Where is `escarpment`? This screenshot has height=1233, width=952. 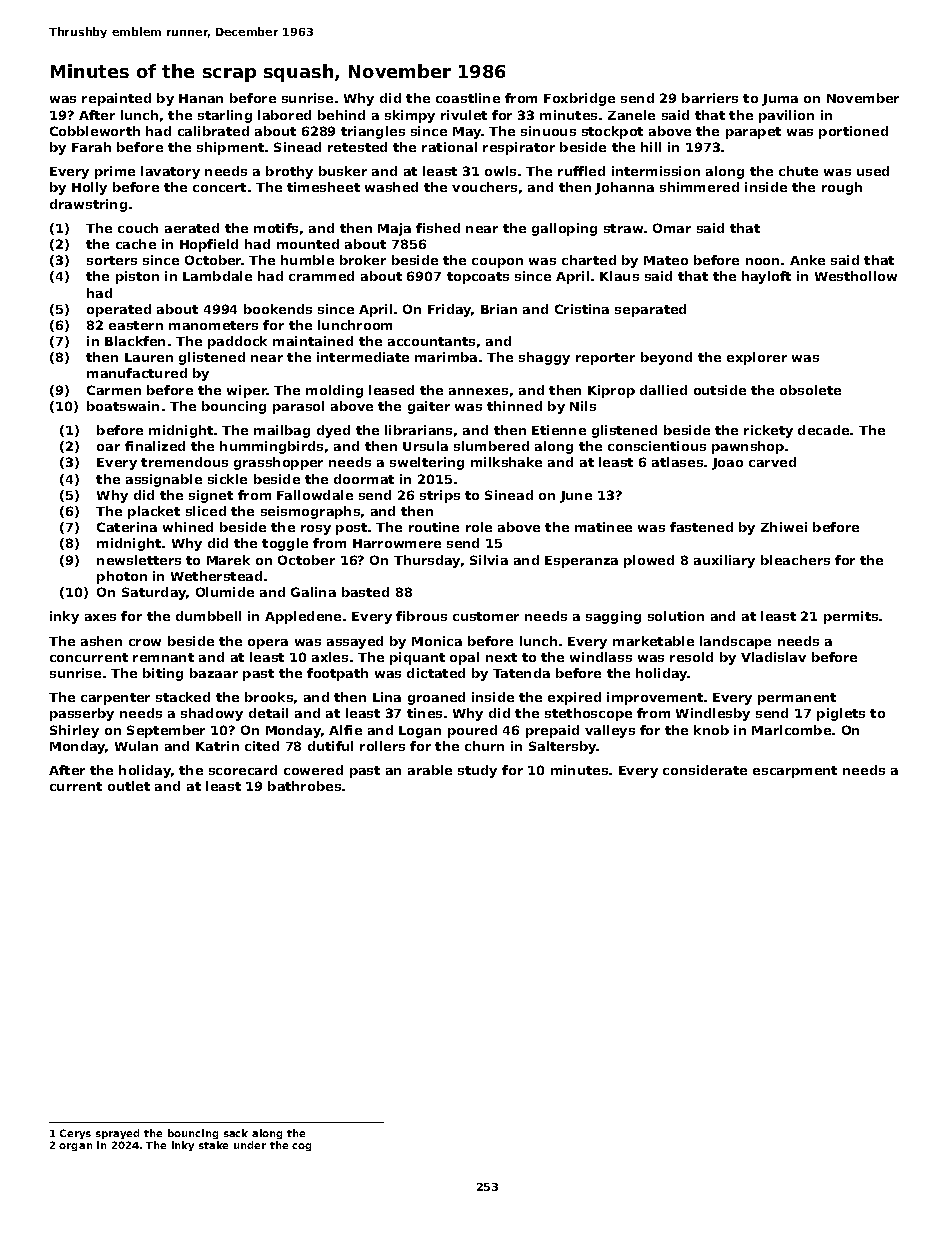 escarpment is located at coordinates (795, 772).
